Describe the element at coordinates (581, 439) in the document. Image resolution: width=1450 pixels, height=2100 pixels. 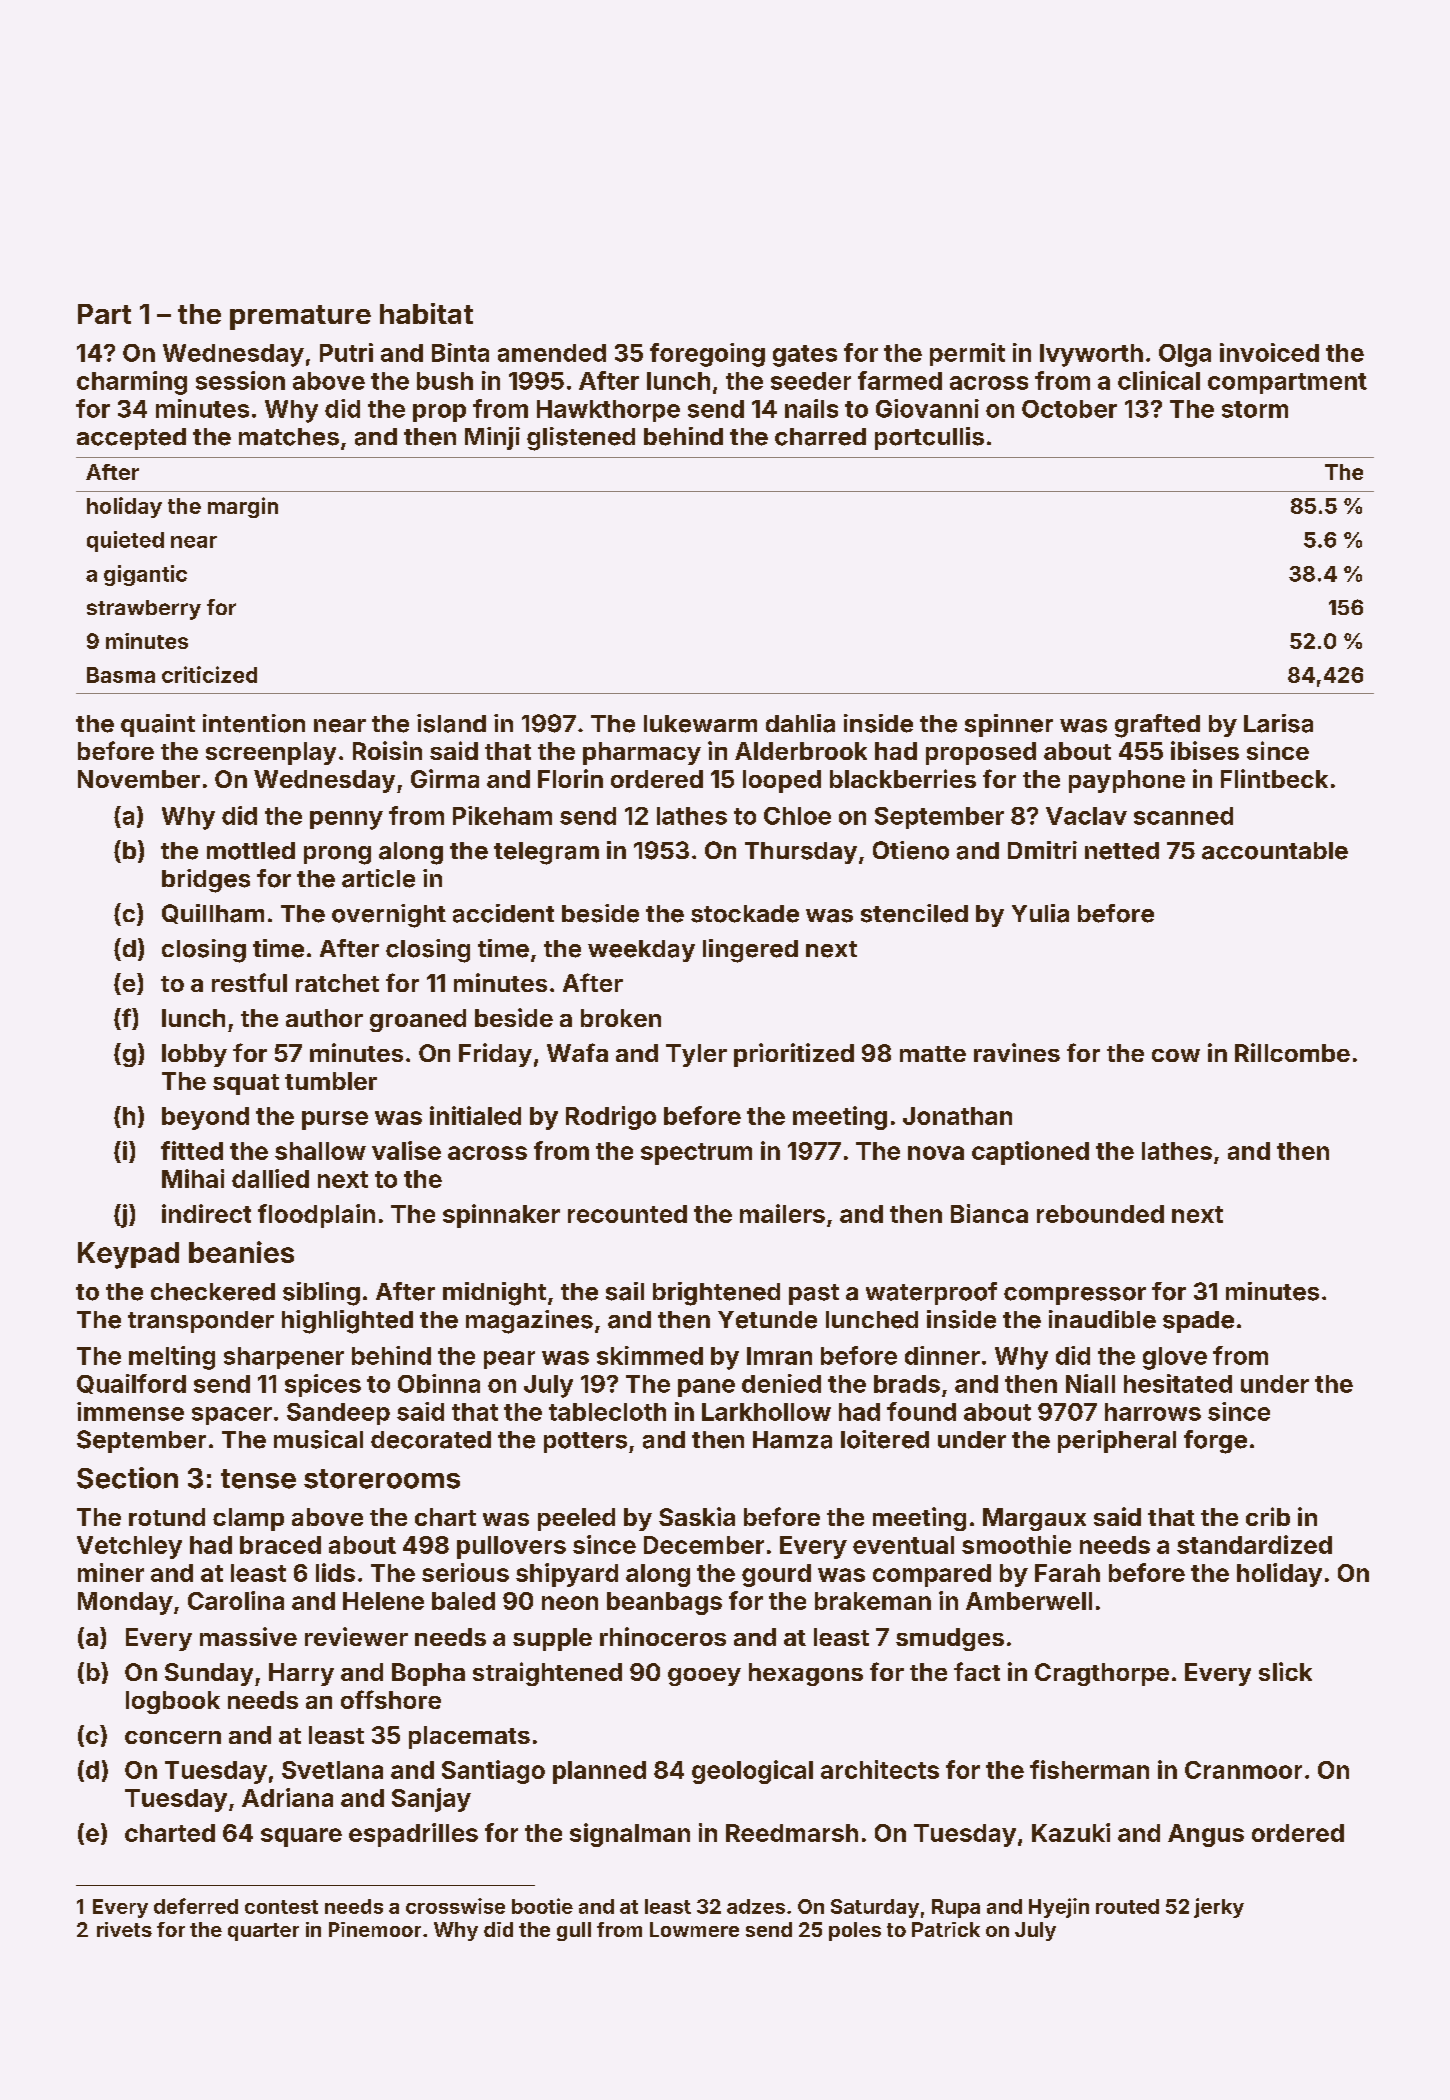
I see `glistened` at that location.
